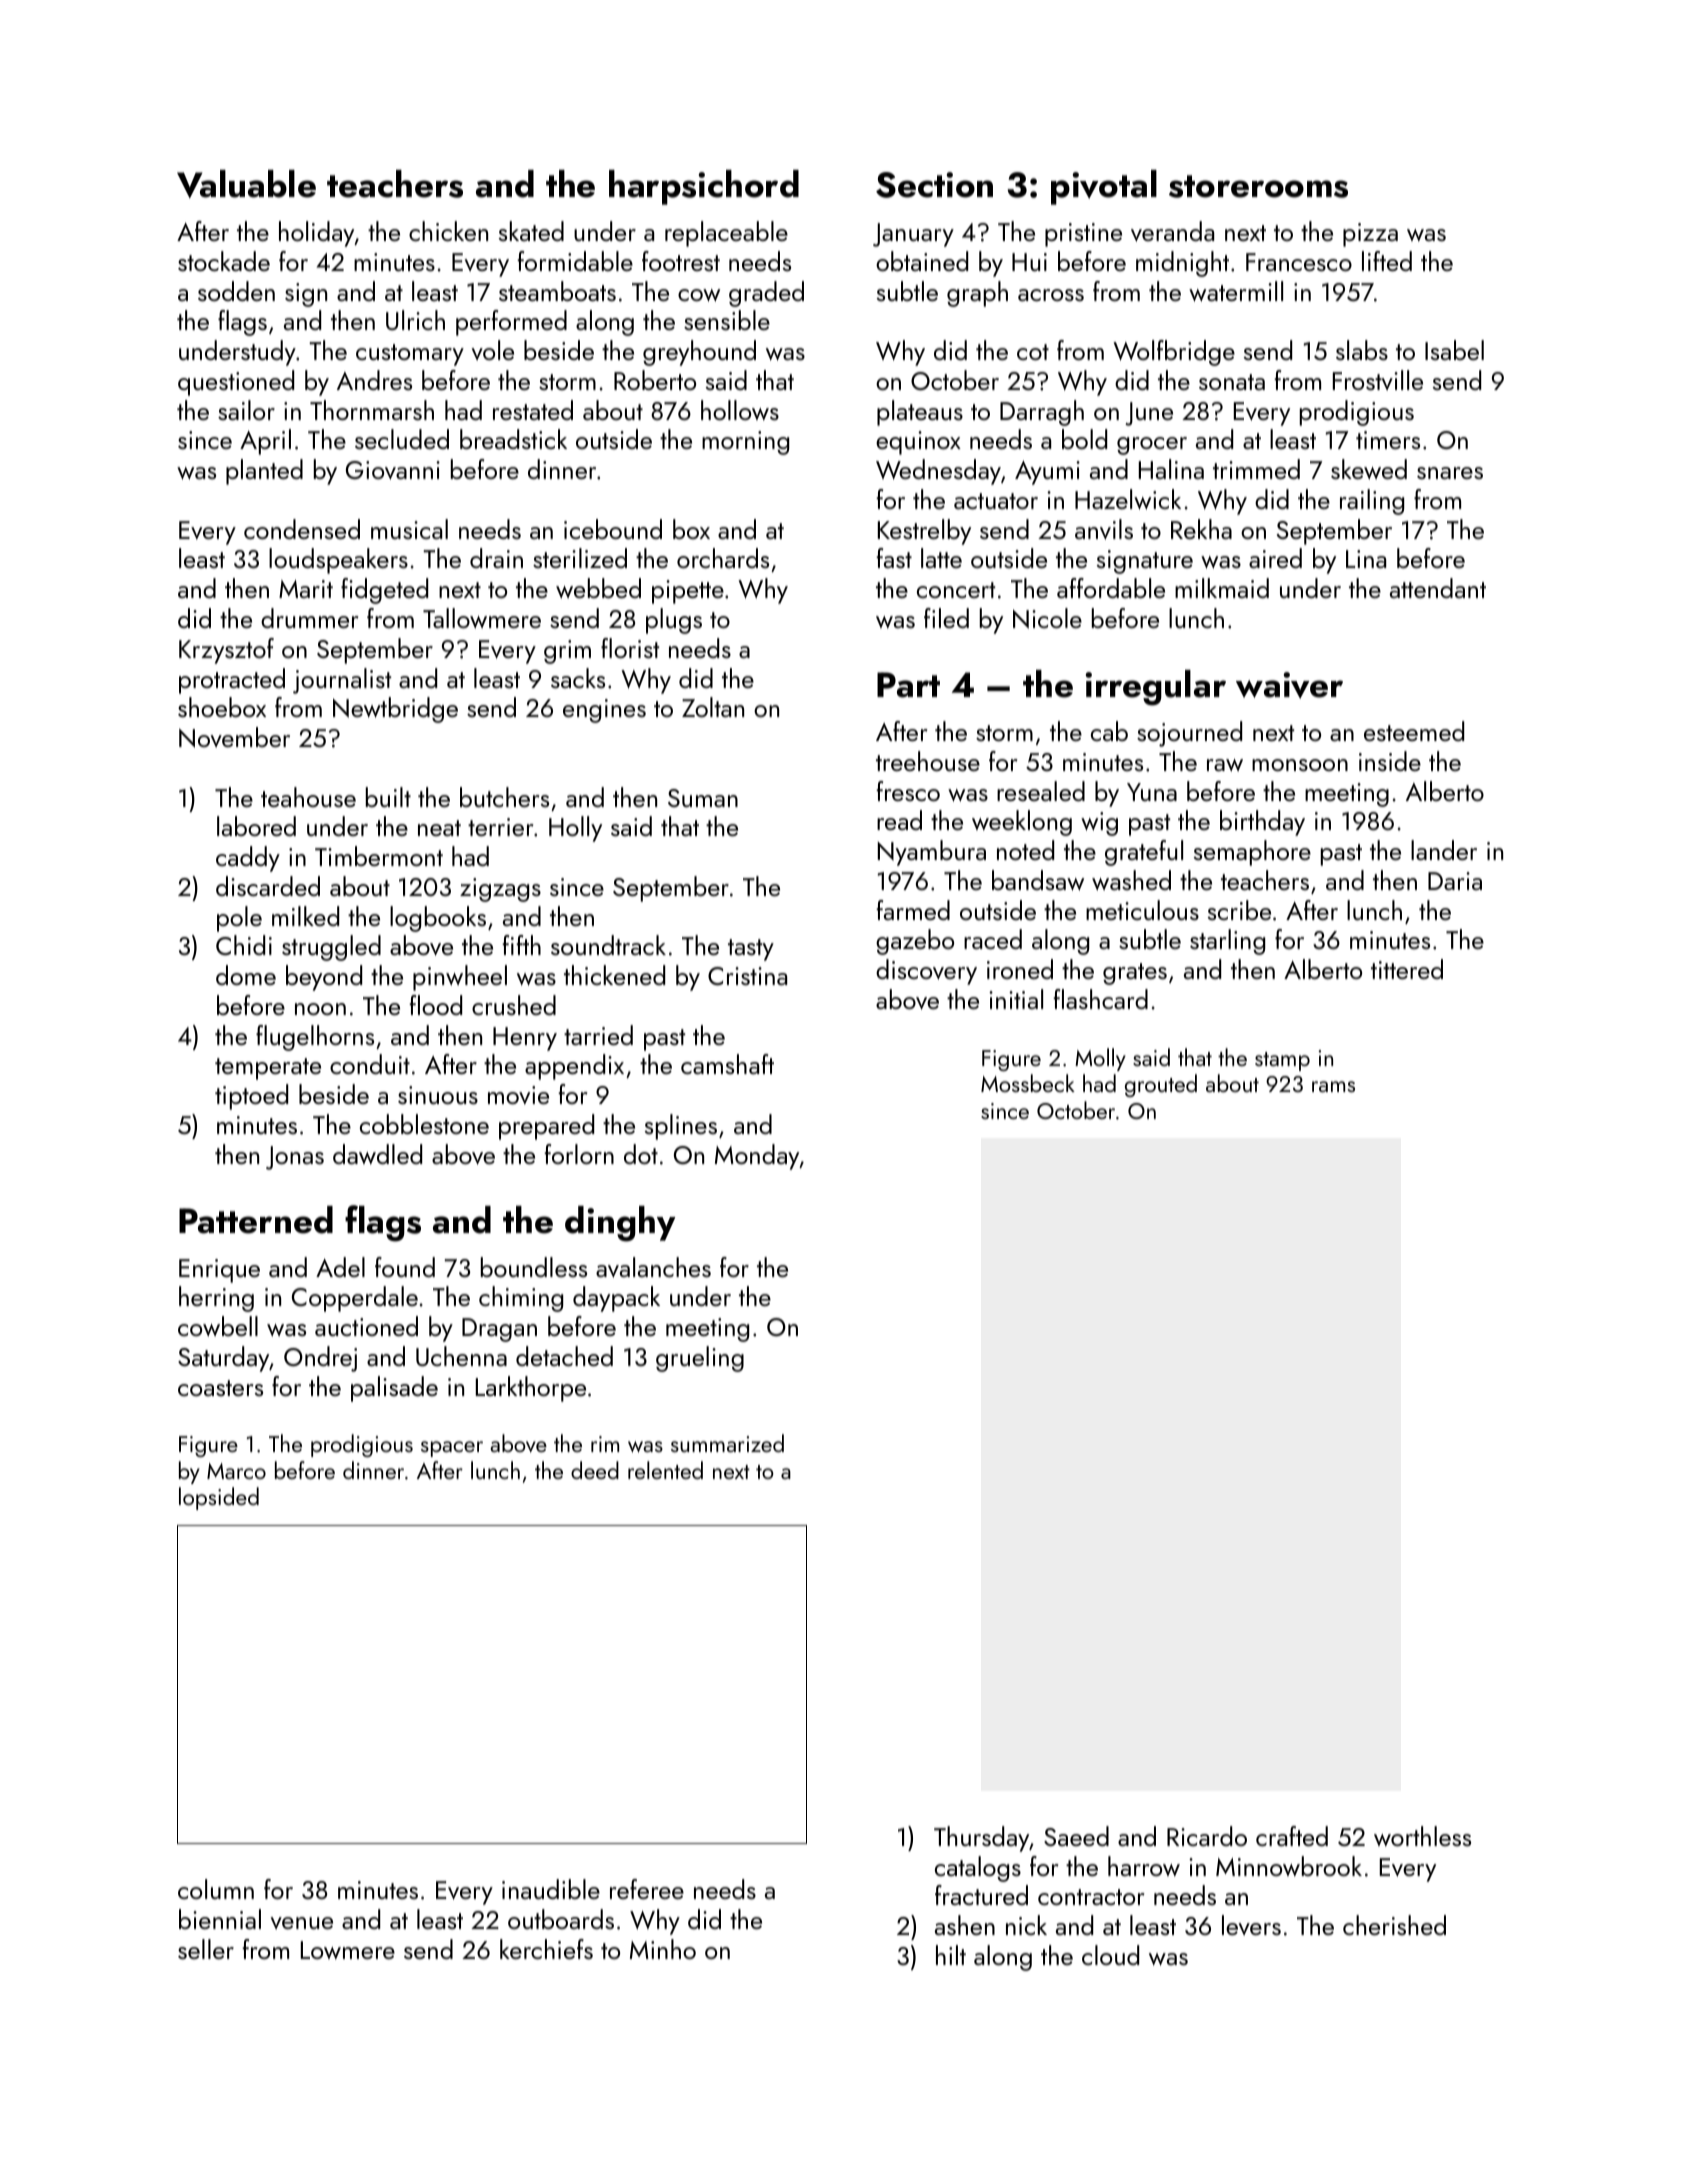  What do you see at coordinates (493, 350) in the page?
I see `vole` at bounding box center [493, 350].
